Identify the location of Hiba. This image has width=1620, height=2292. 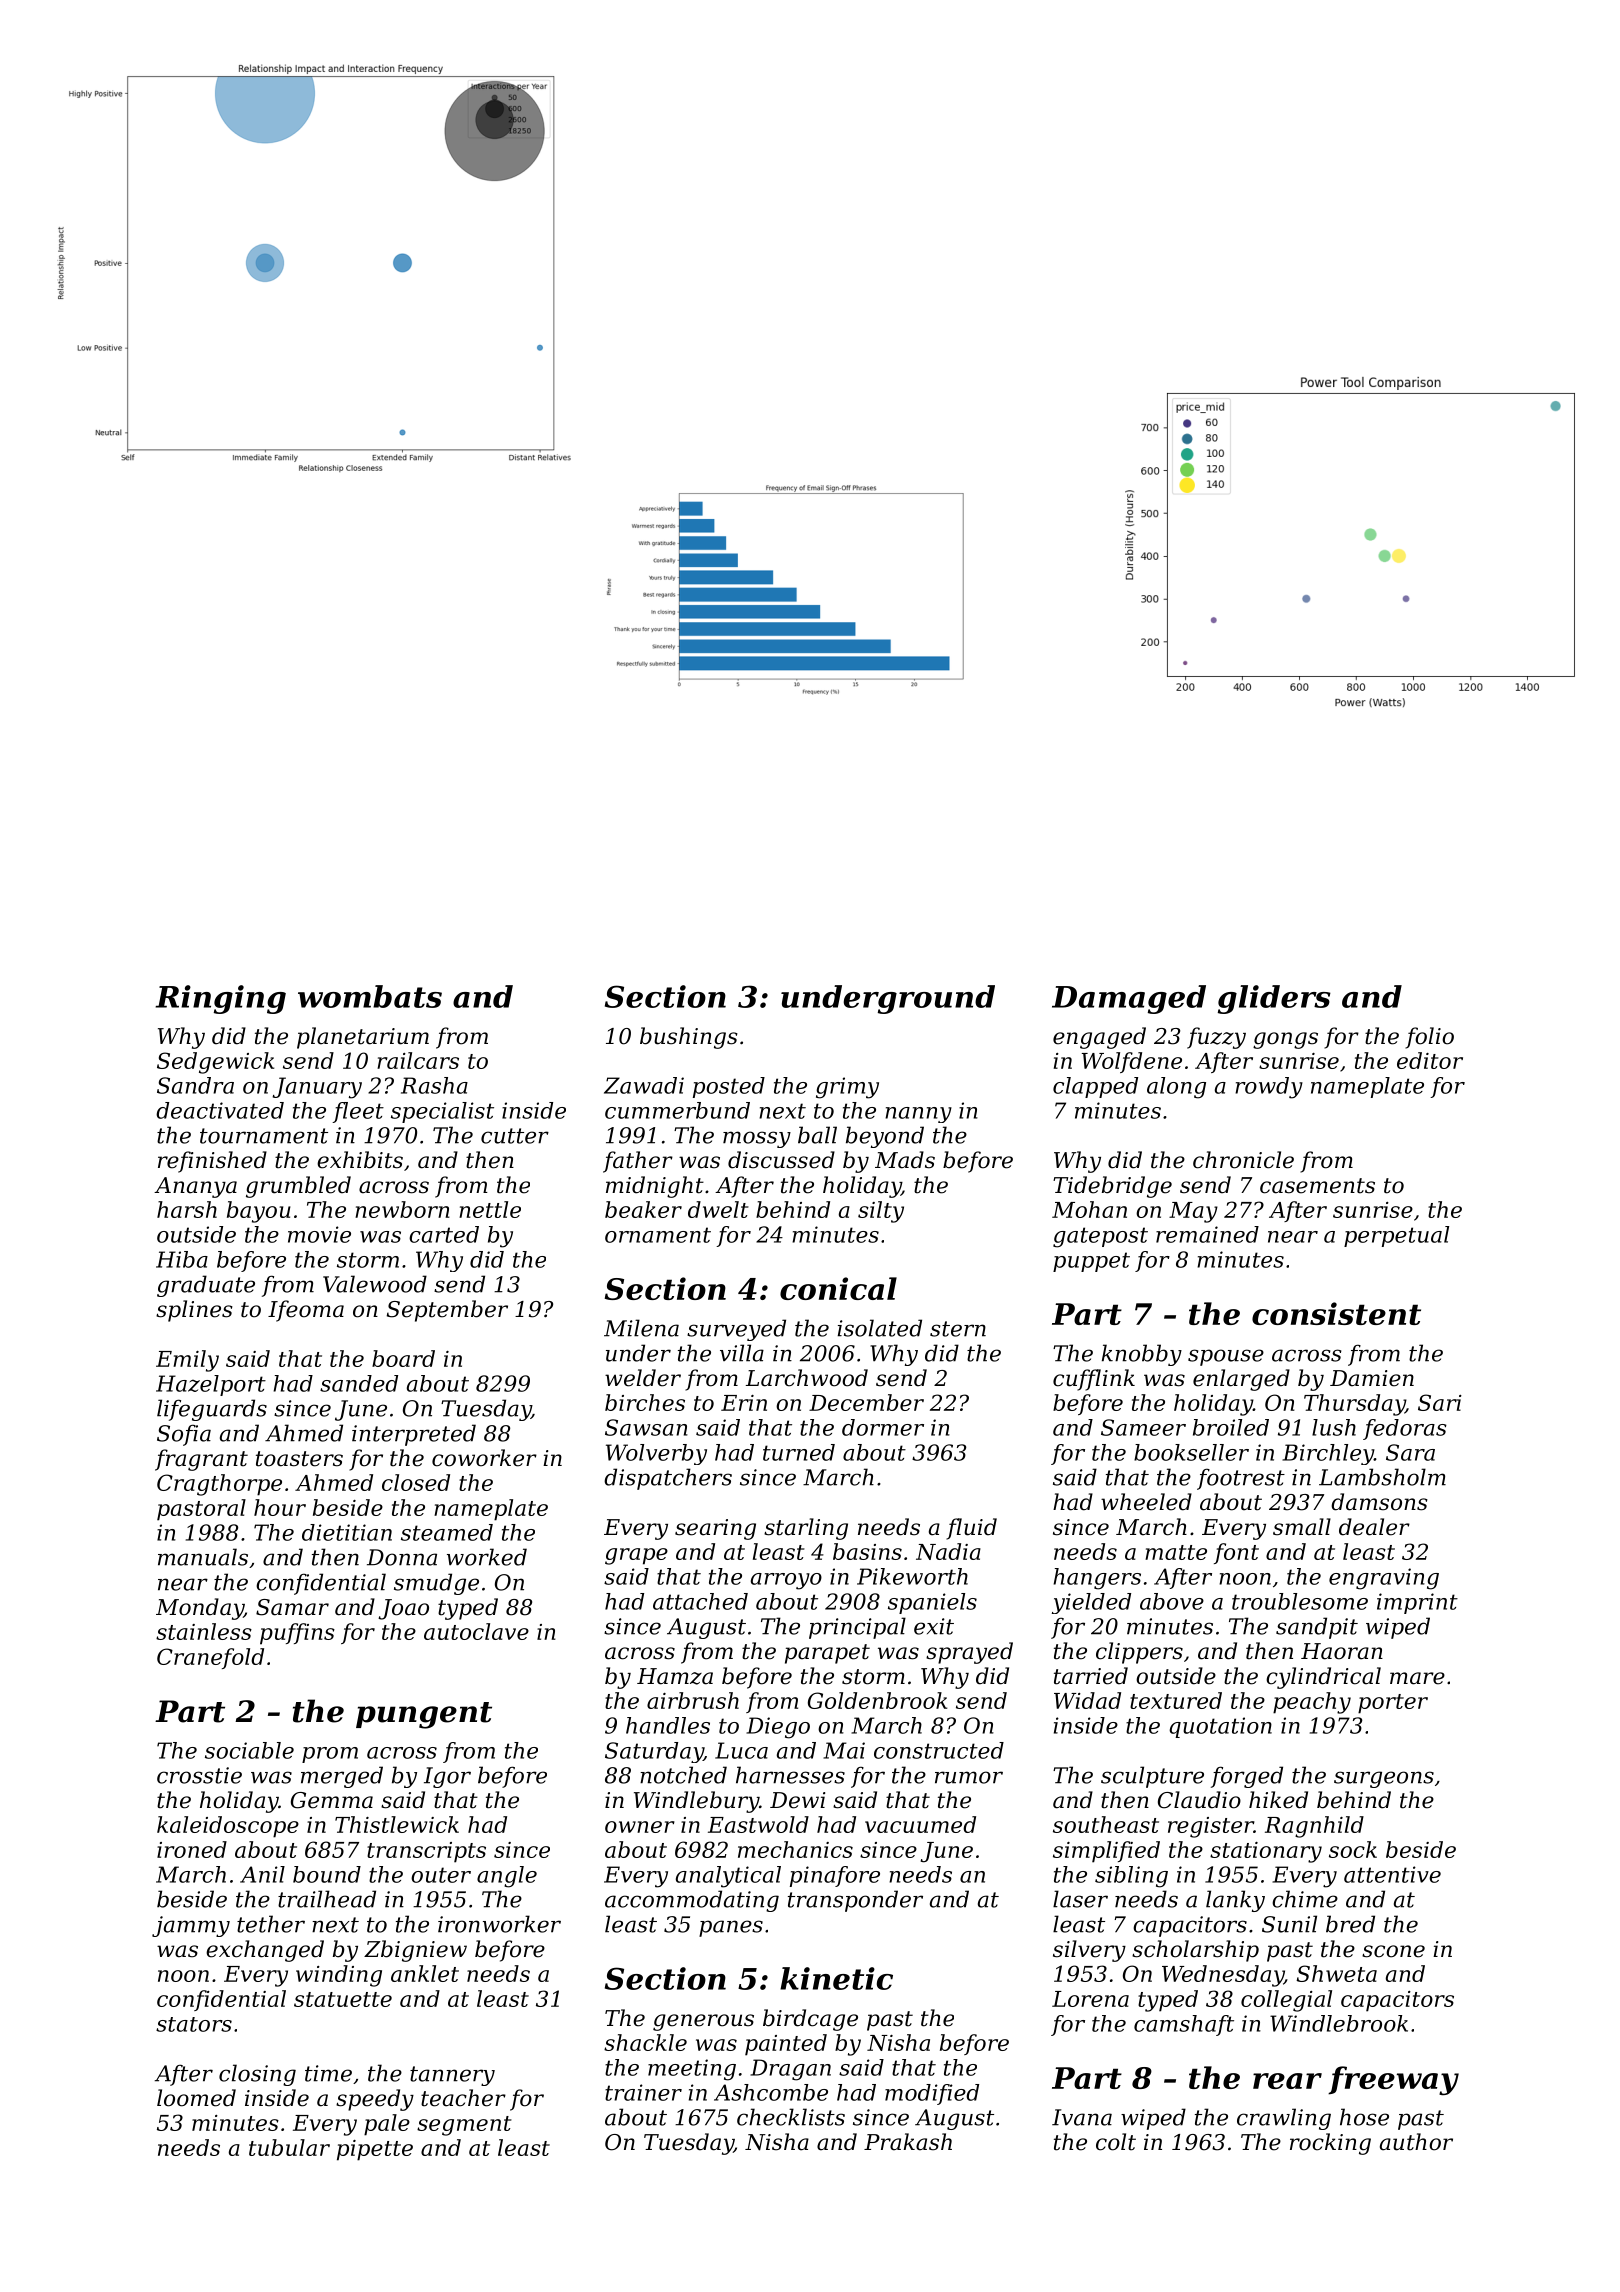
(182, 1259).
